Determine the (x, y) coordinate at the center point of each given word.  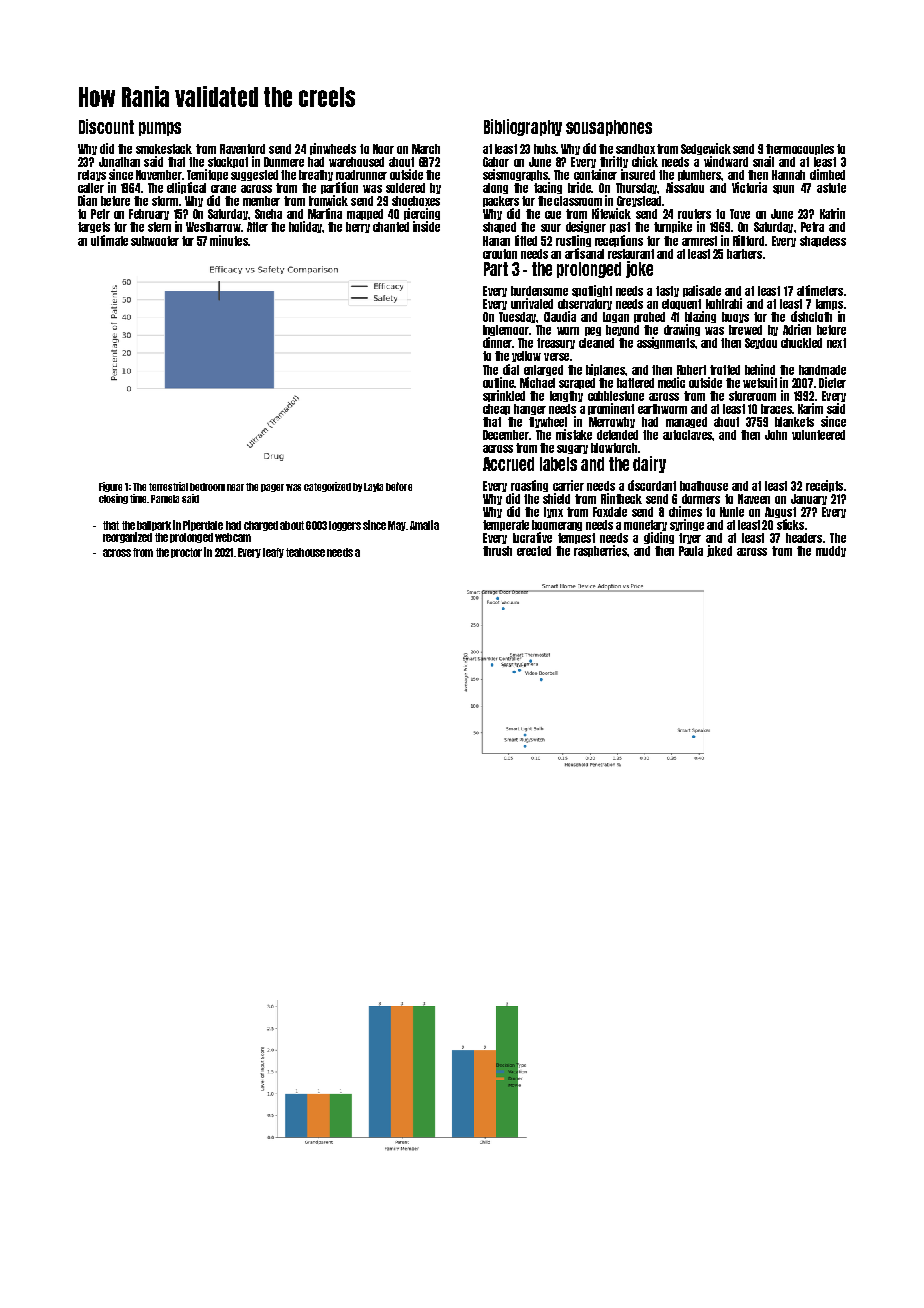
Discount (106, 126)
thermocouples (800, 149)
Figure (110, 487)
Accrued (508, 464)
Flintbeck (621, 498)
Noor (383, 149)
